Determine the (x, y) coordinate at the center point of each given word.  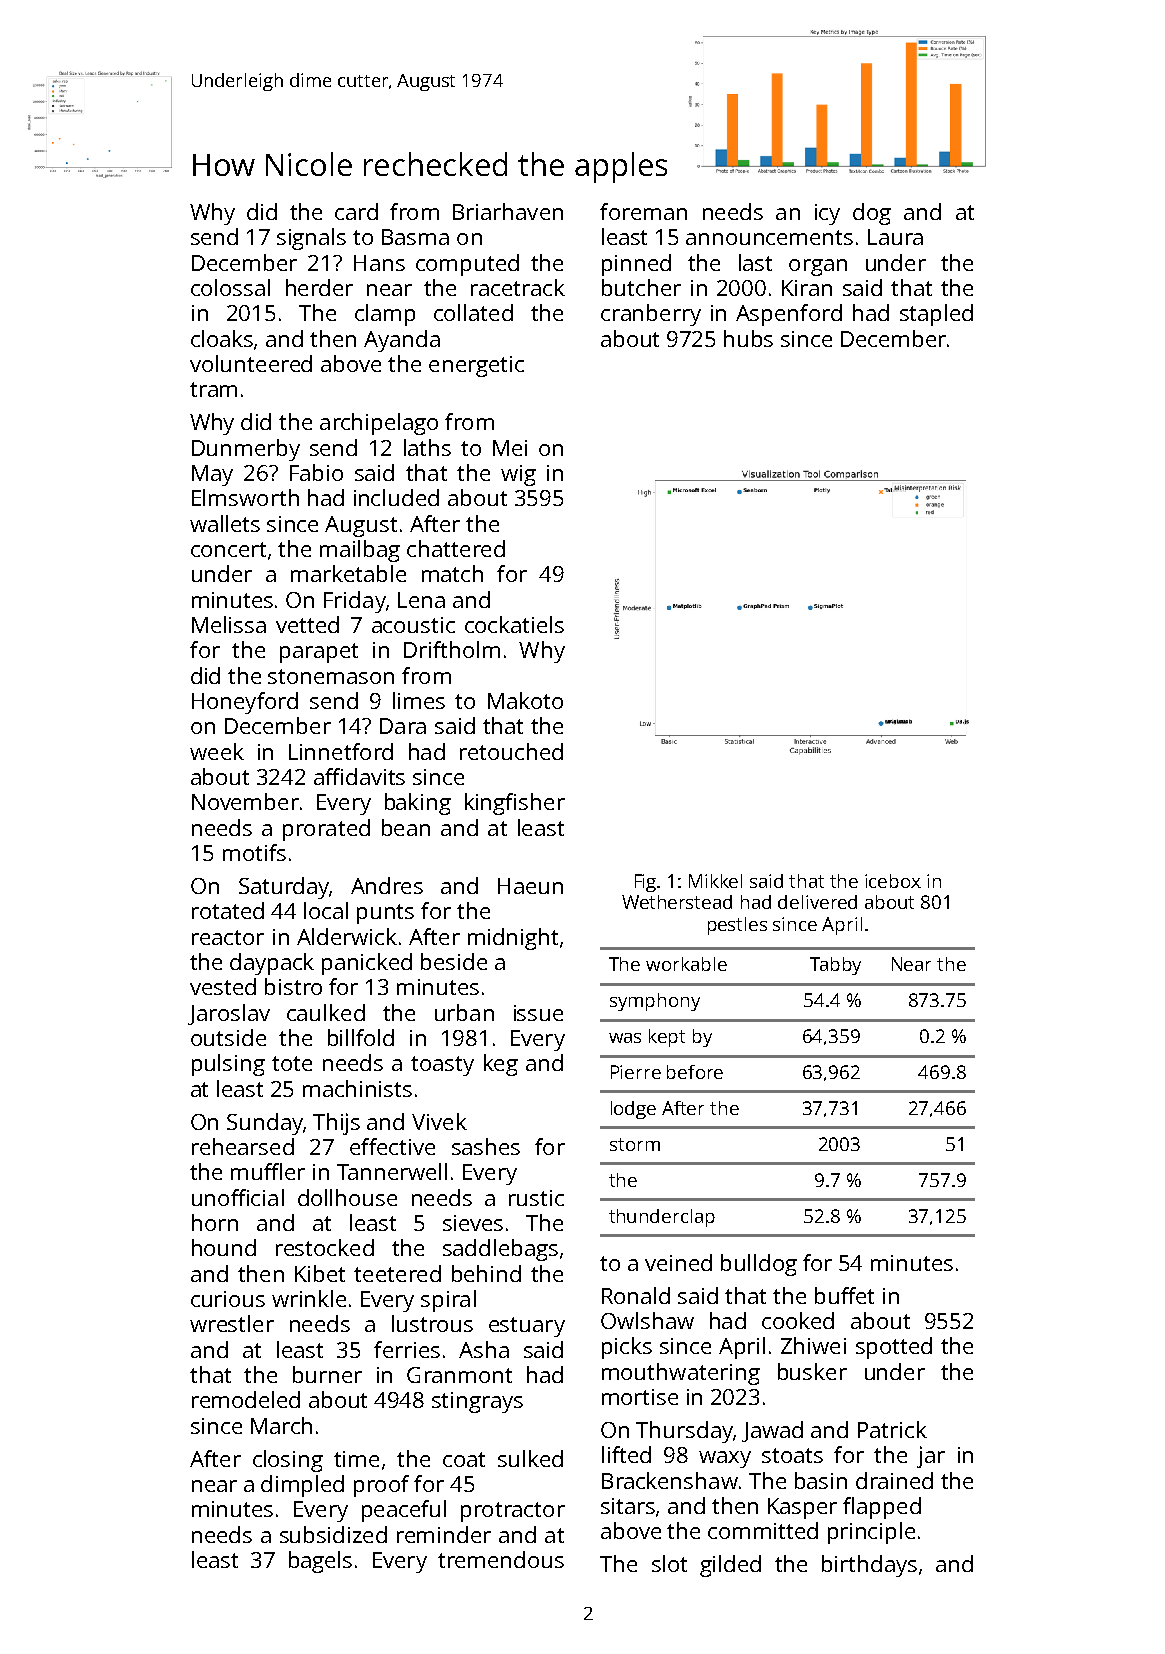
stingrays (477, 1402)
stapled (936, 315)
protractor (513, 1512)
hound (224, 1247)
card (356, 211)
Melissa (229, 624)
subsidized (333, 1534)
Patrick (892, 1429)
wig (518, 475)
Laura (895, 237)
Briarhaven (508, 211)
